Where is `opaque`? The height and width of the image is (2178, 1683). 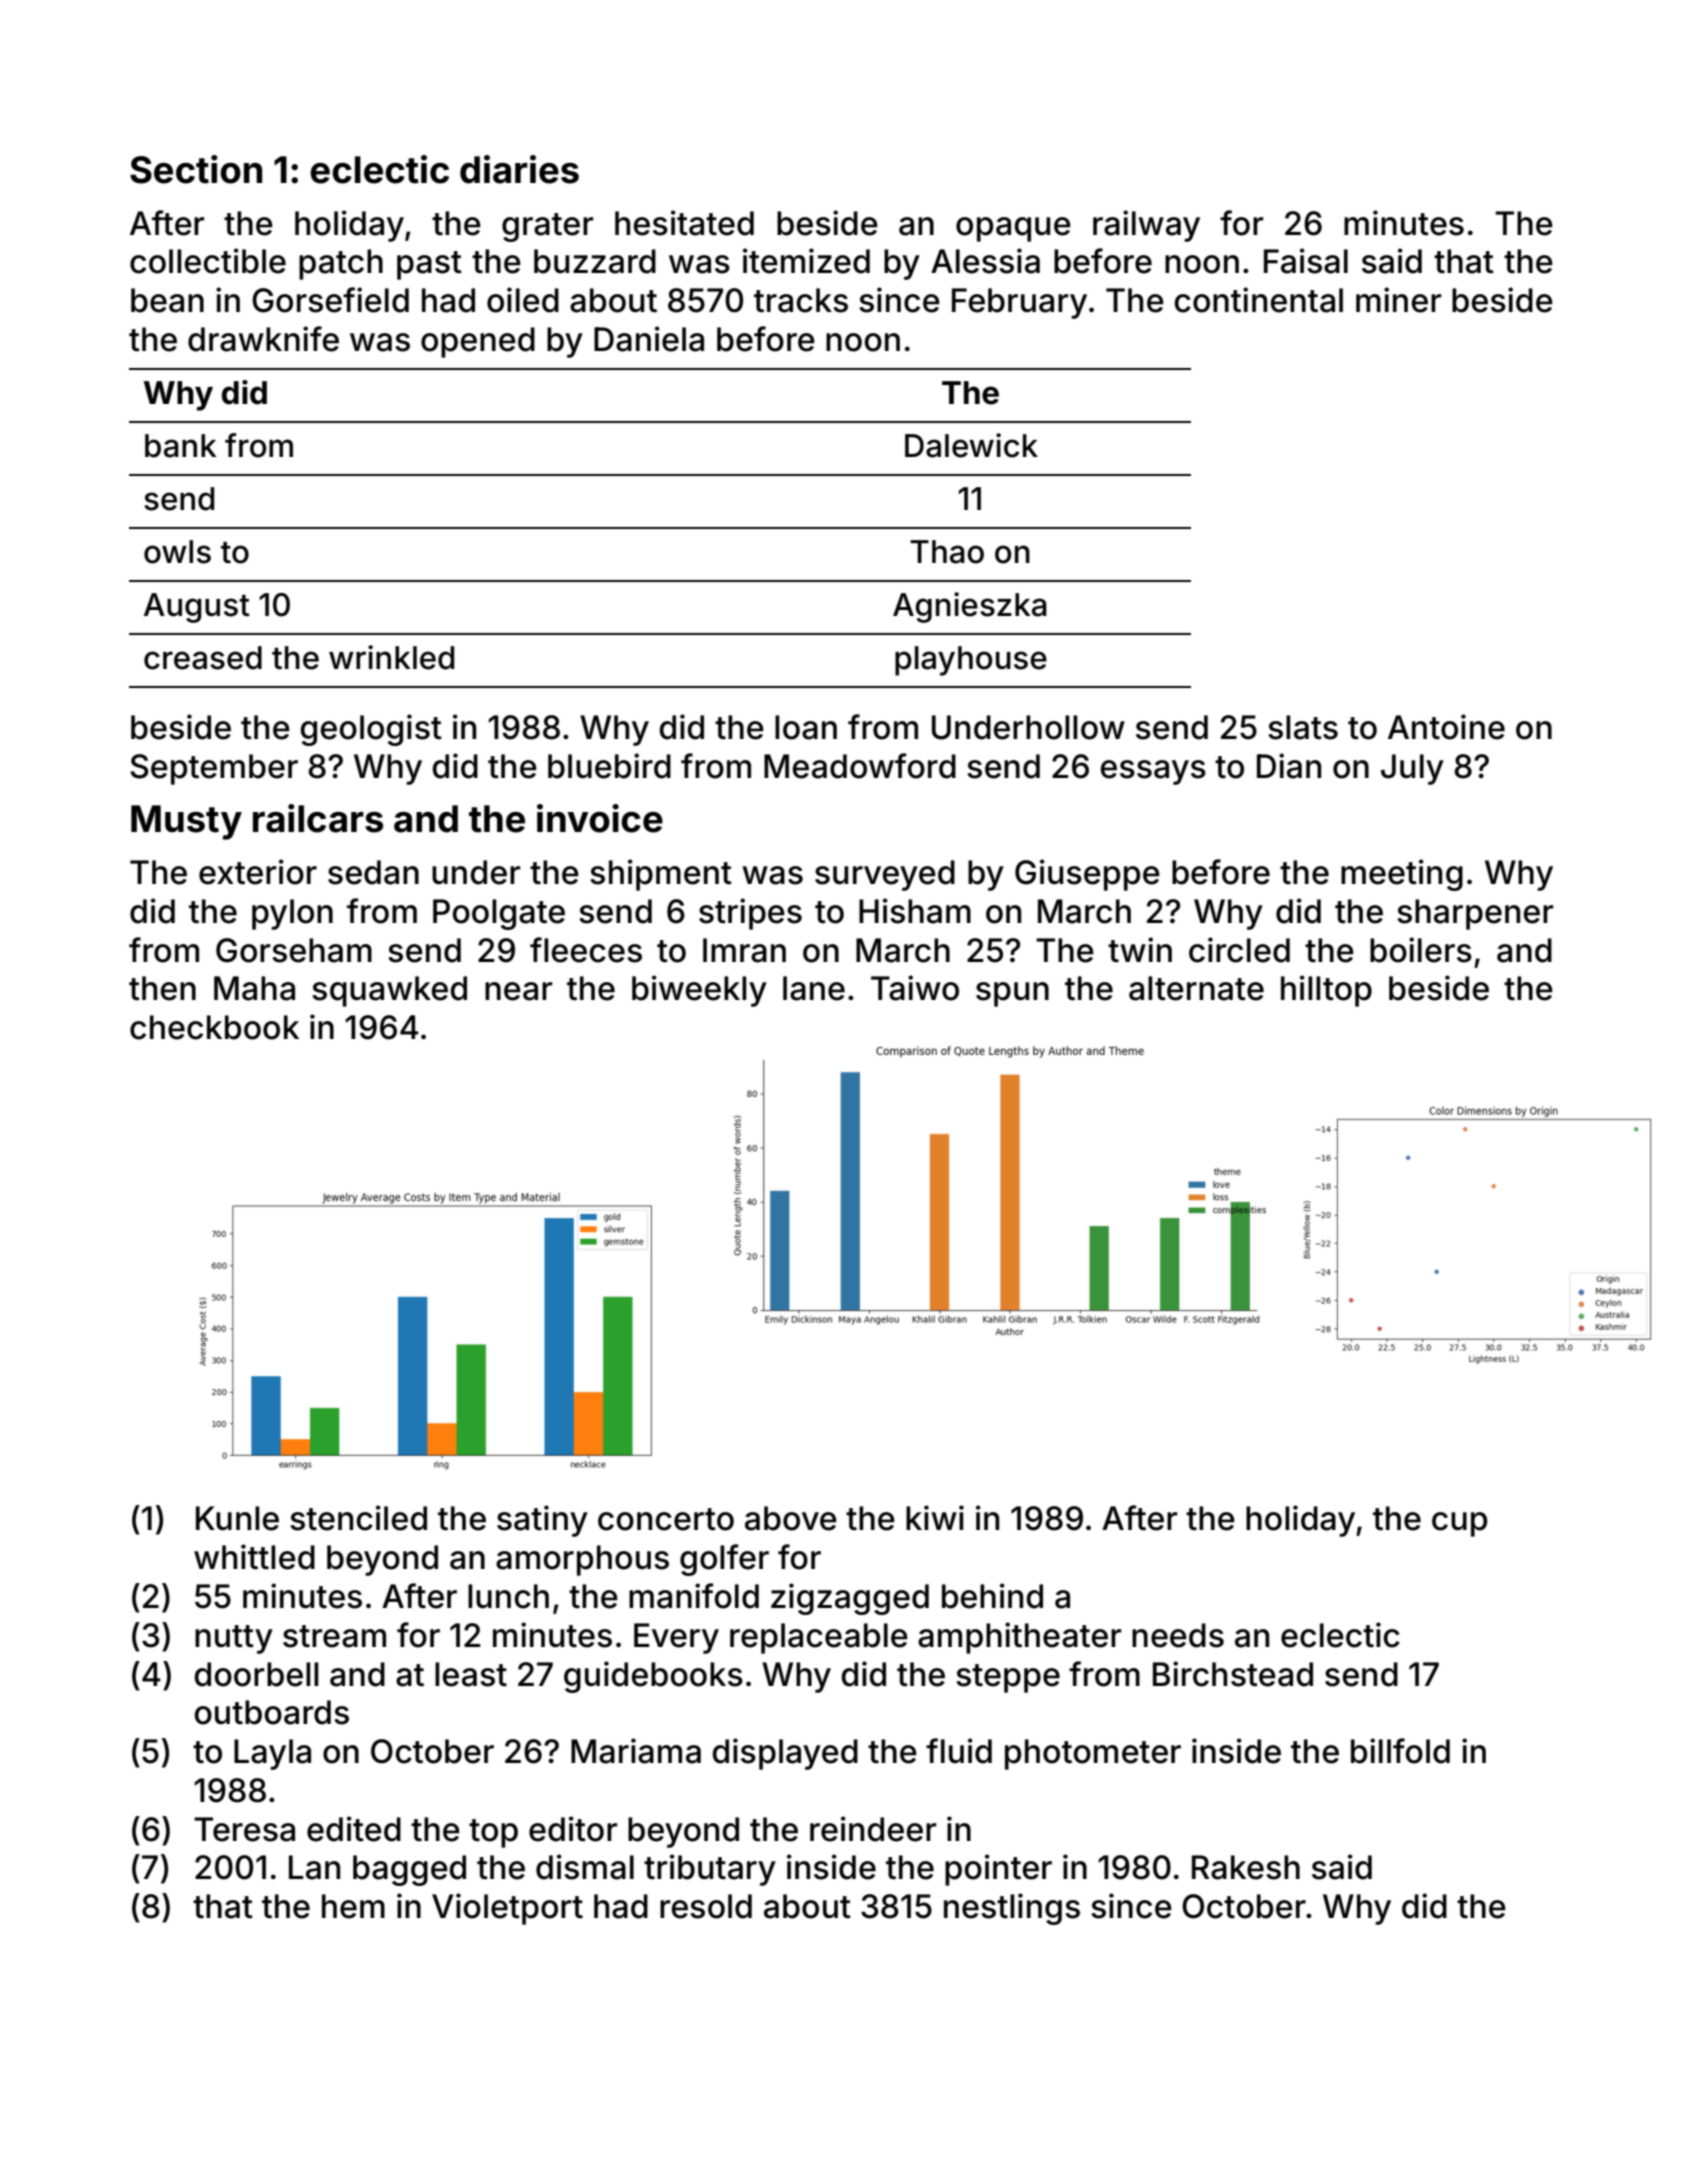 opaque is located at coordinates (1013, 229).
